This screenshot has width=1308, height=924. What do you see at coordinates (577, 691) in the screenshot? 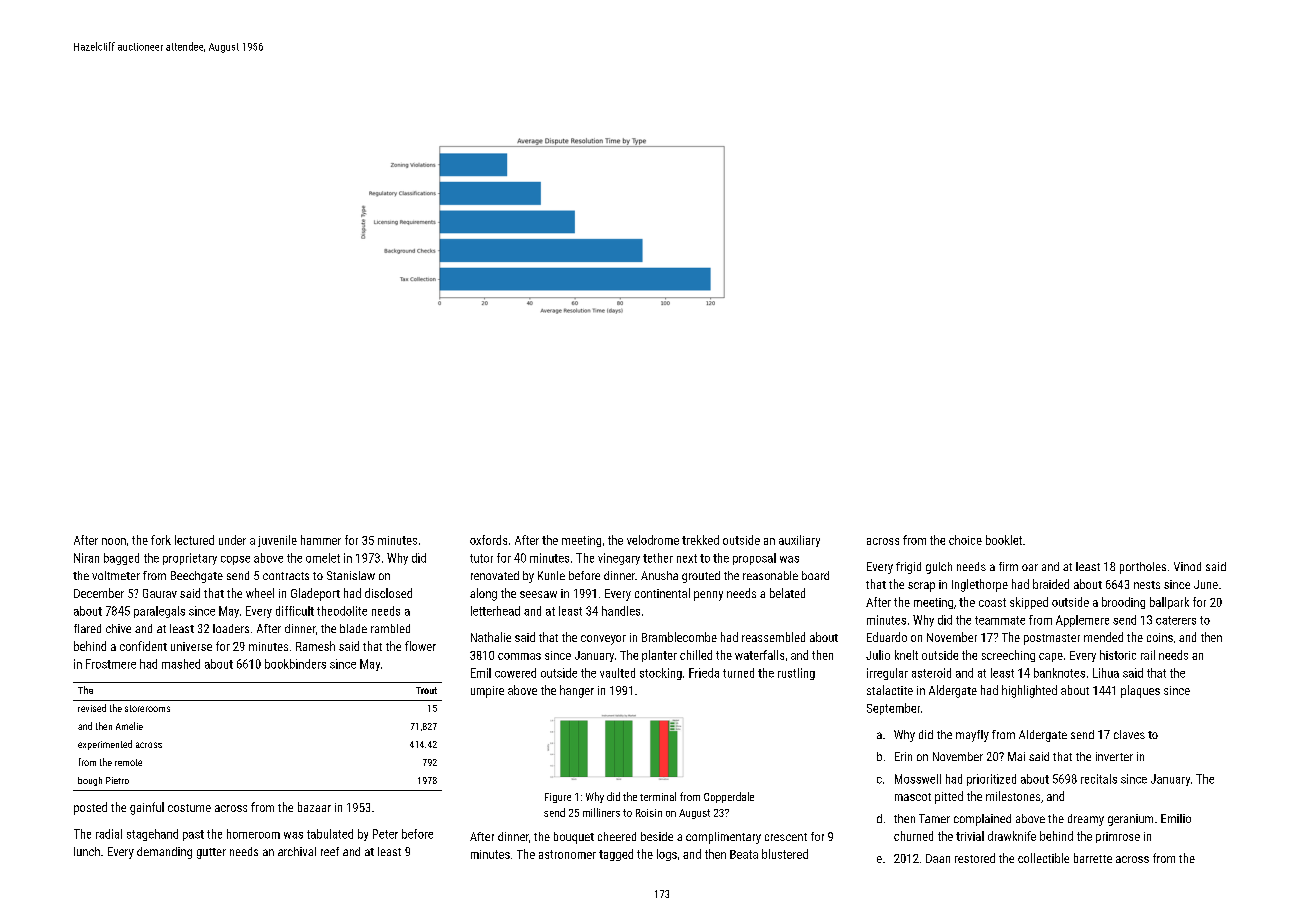
I see `hanger` at bounding box center [577, 691].
